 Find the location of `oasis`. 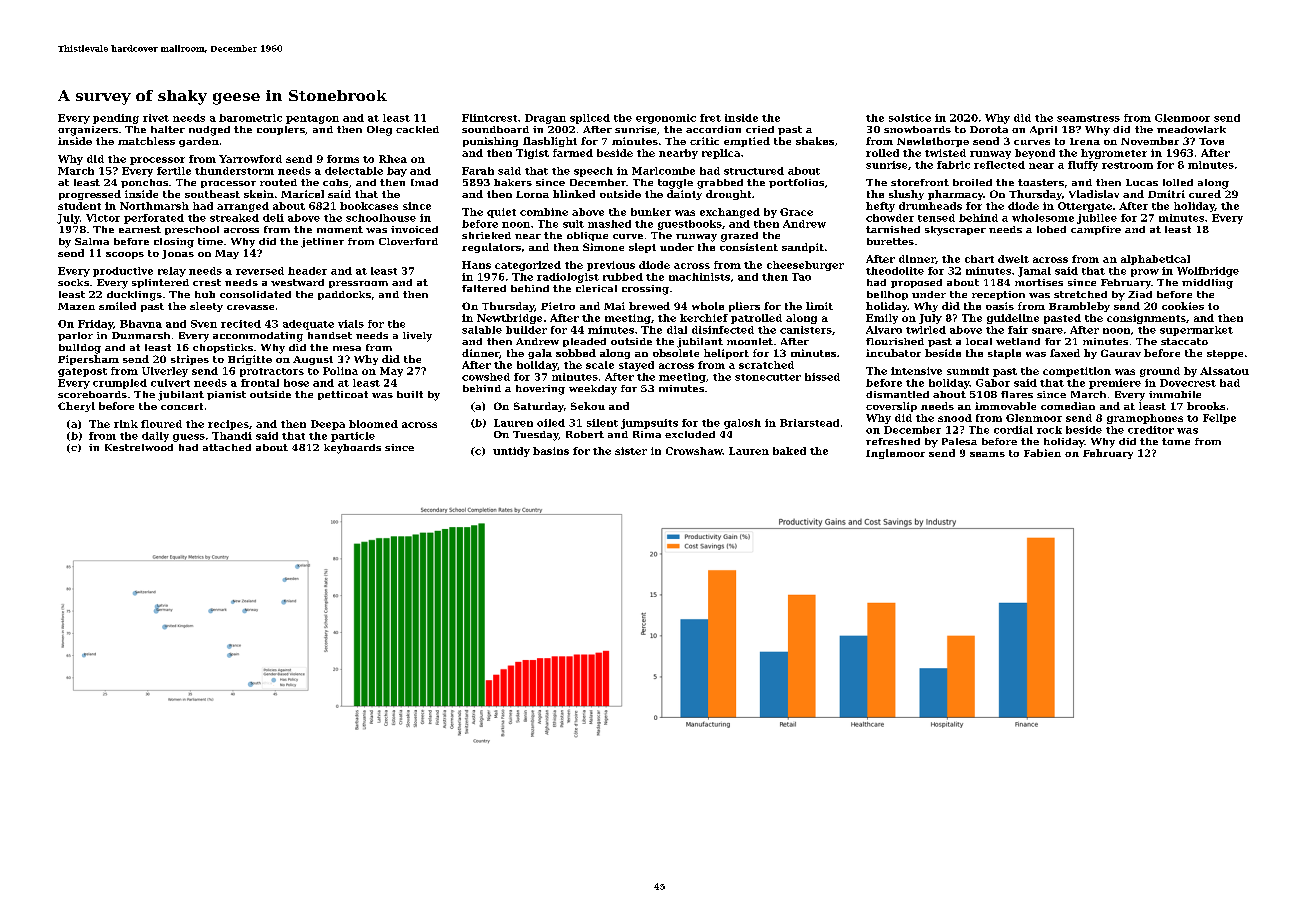

oasis is located at coordinates (1000, 306).
